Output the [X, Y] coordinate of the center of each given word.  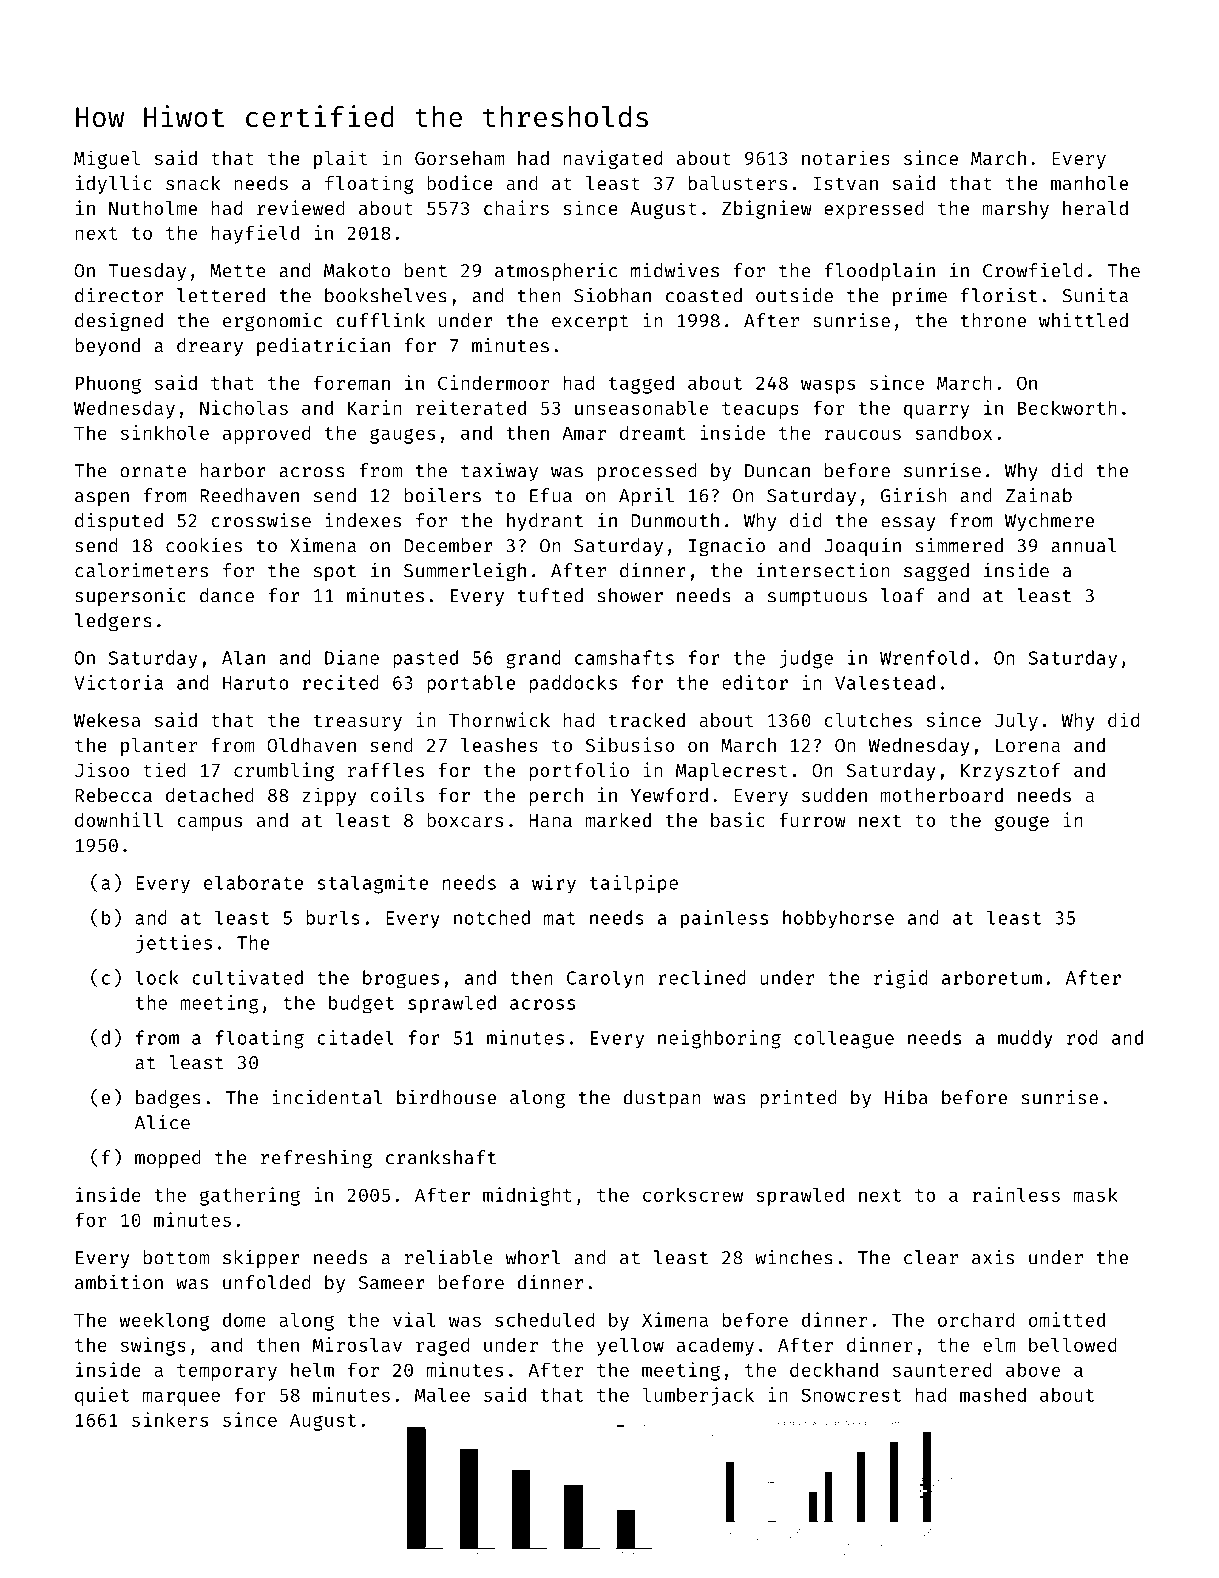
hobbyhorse [838, 919]
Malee [442, 1395]
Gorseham [459, 158]
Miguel [107, 159]
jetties [174, 944]
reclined [702, 977]
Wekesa [107, 720]
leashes [499, 745]
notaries [846, 157]
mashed [993, 1394]
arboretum [992, 977]
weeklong [164, 1321]
